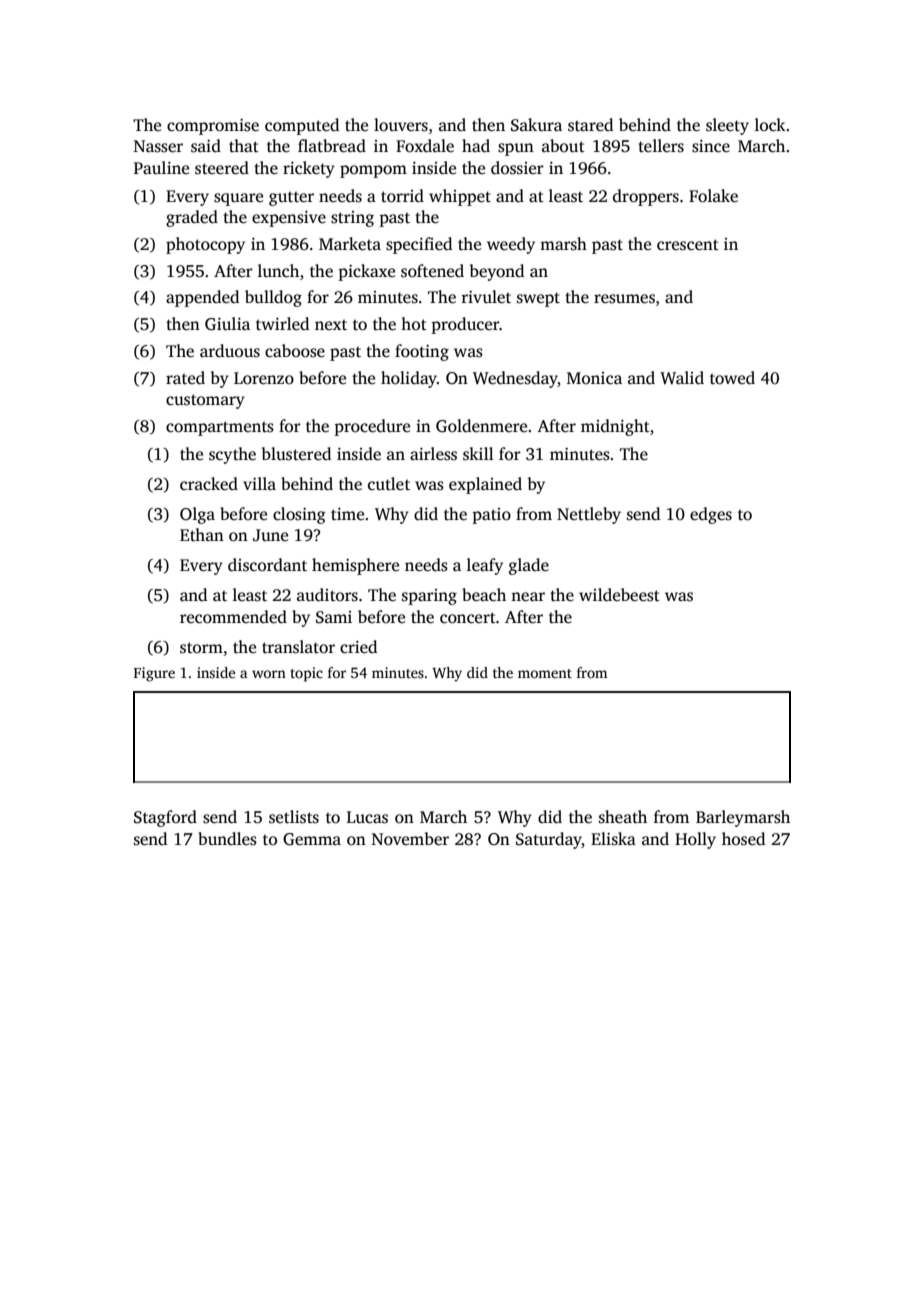 The image size is (924, 1314). What do you see at coordinates (615, 427) in the screenshot?
I see `midnight` at bounding box center [615, 427].
